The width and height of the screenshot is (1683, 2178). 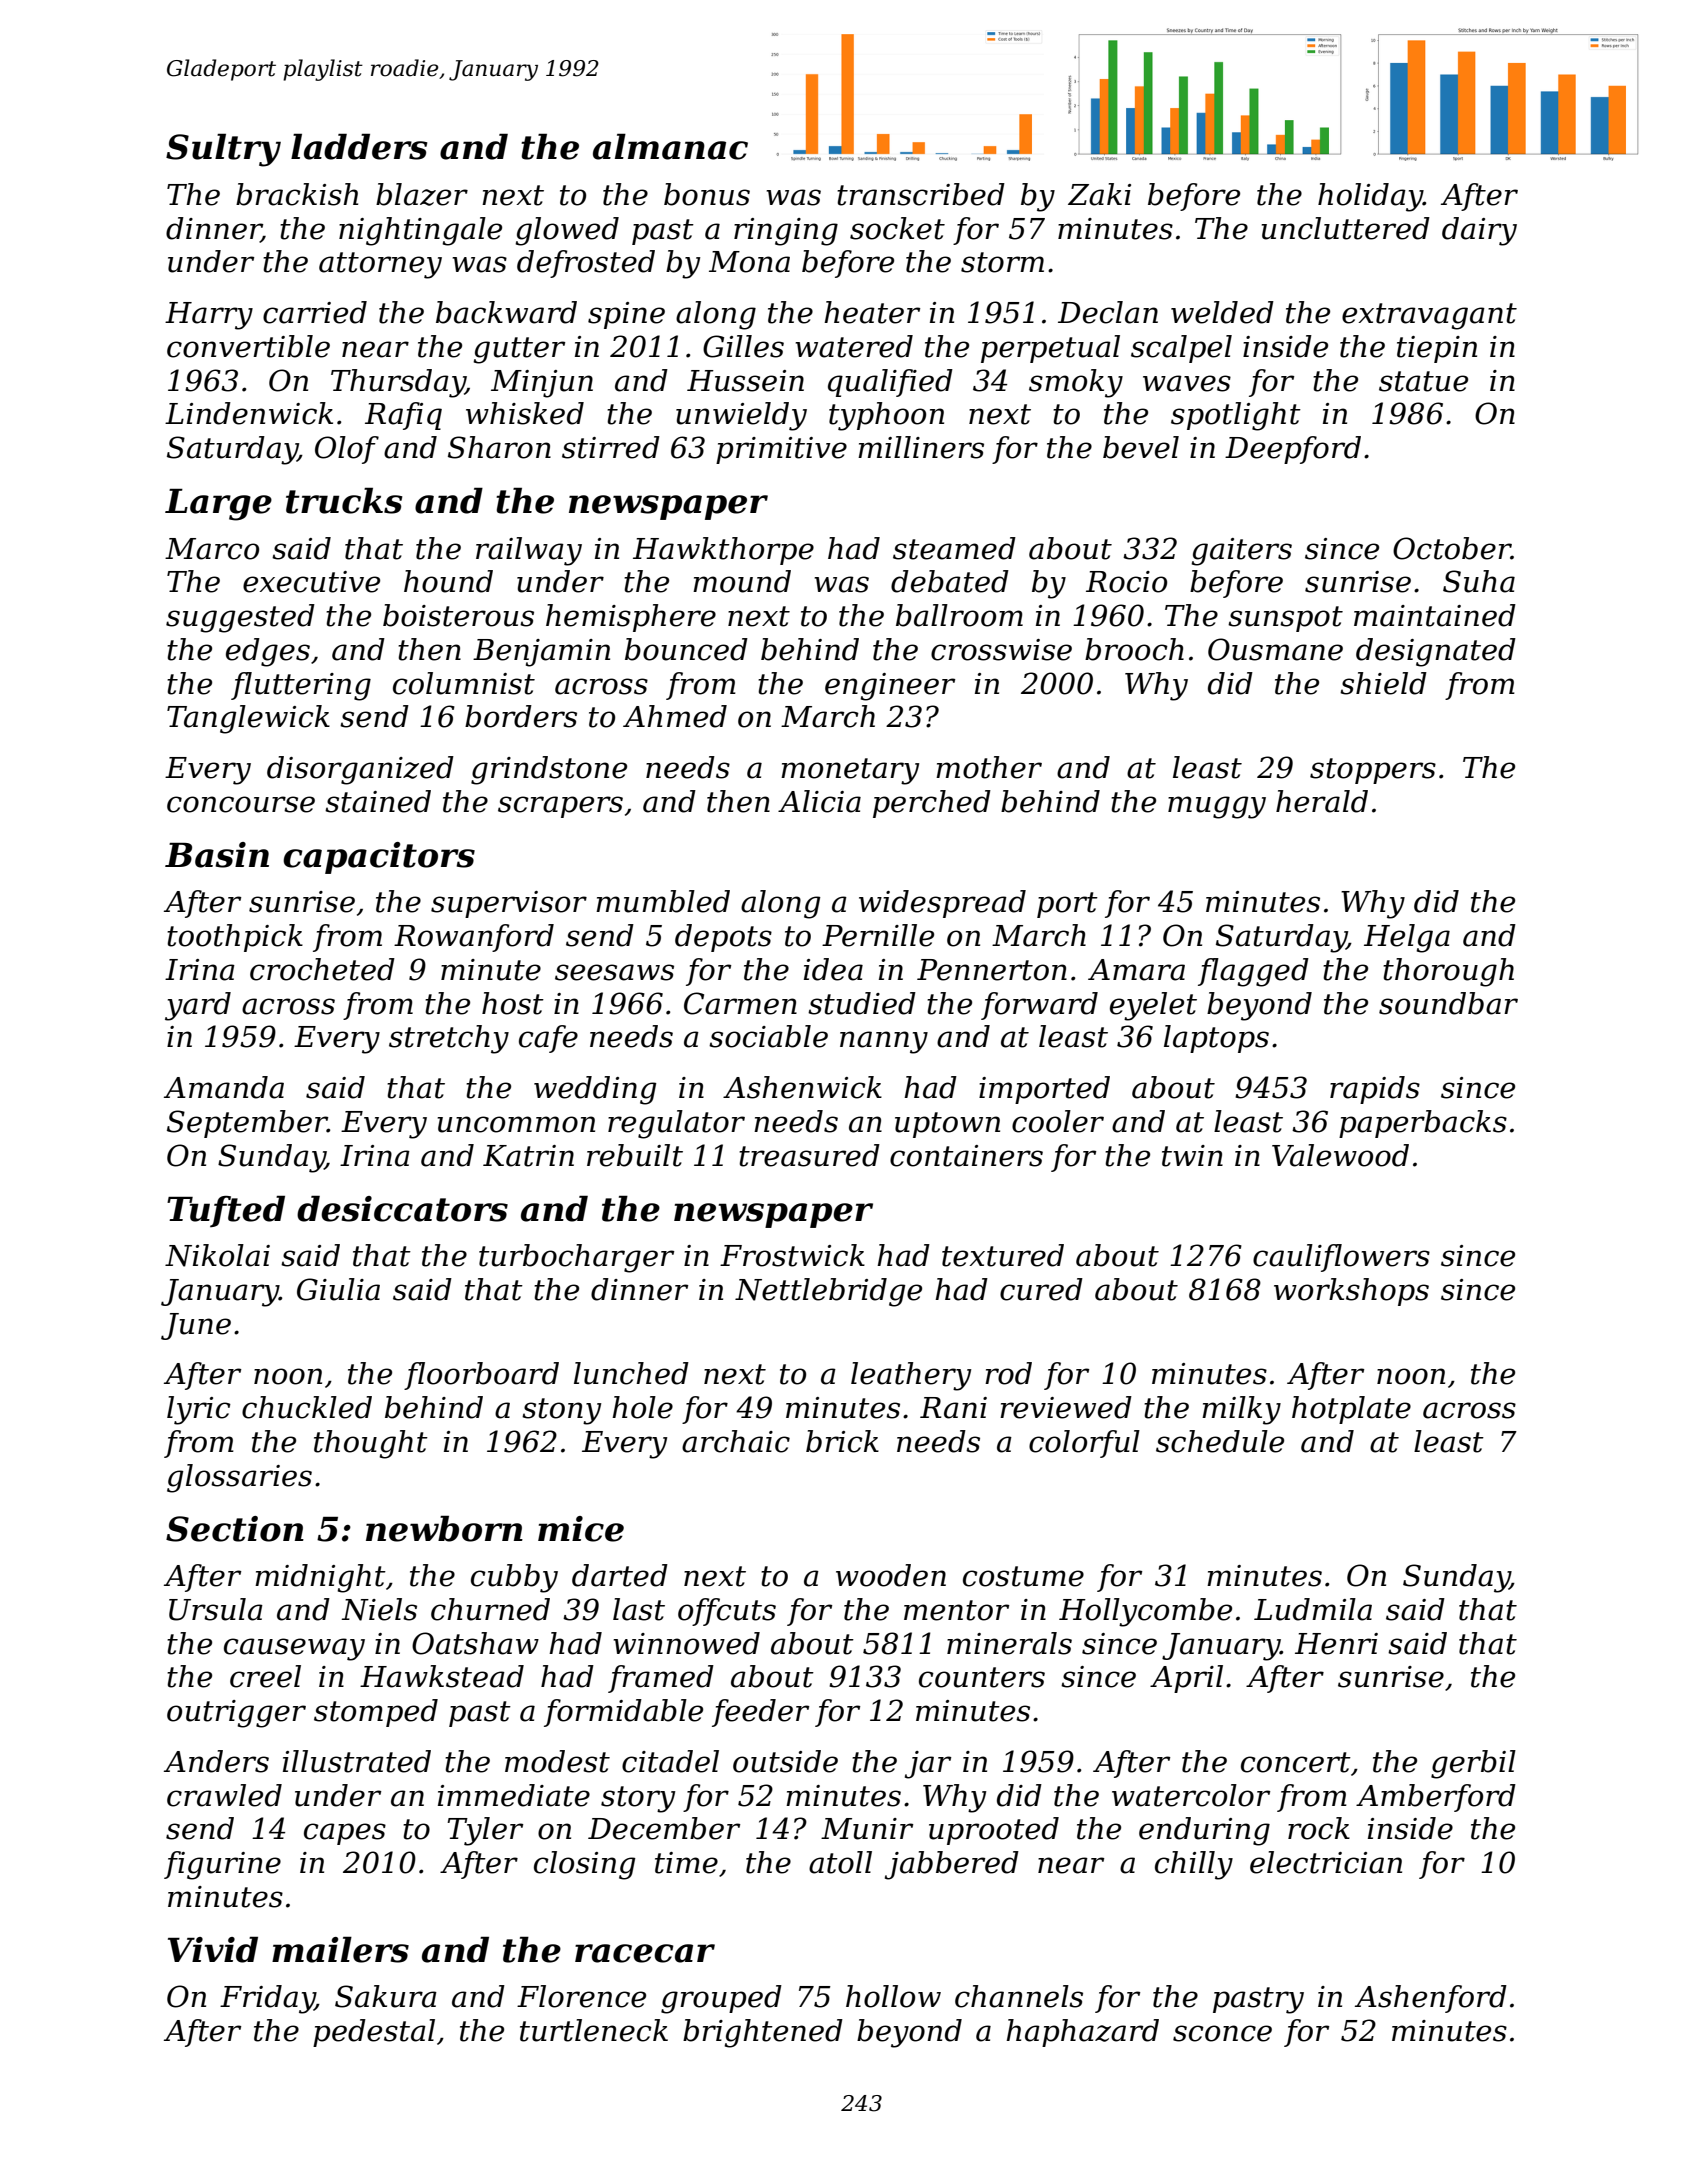 I want to click on capes, so click(x=345, y=1834).
